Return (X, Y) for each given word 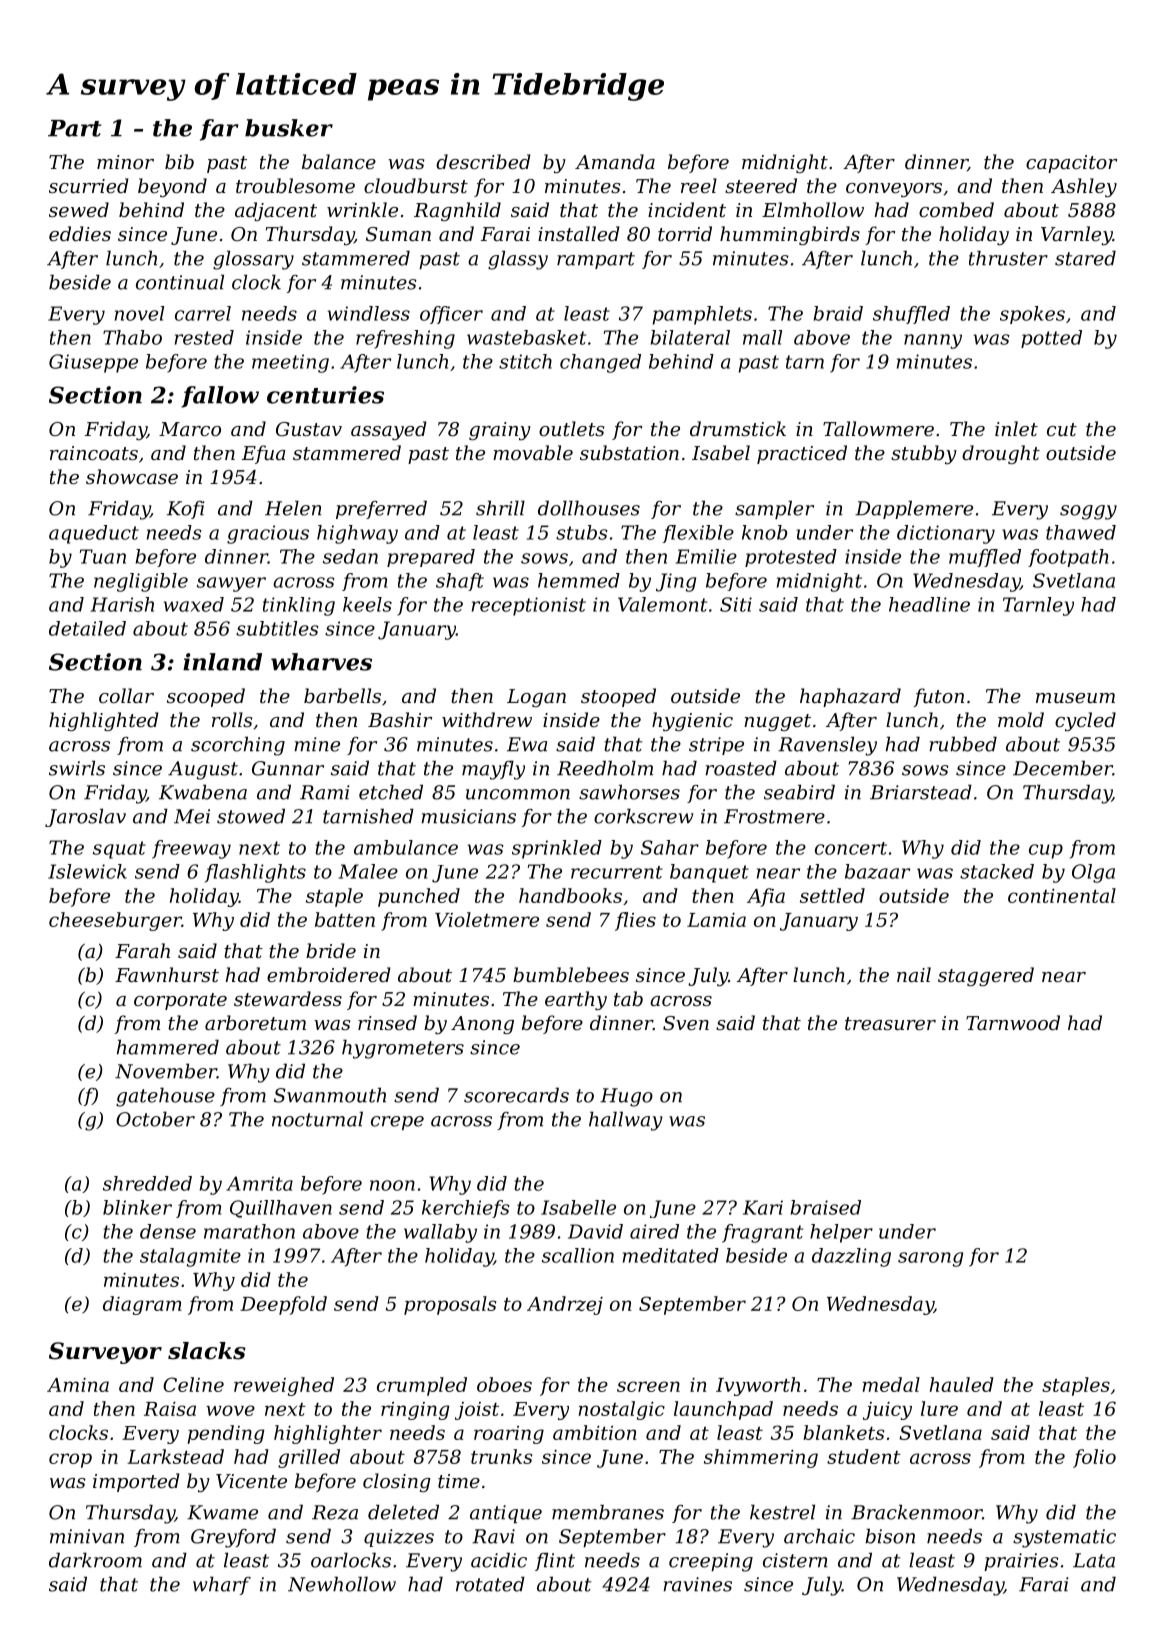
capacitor (1071, 164)
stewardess (288, 998)
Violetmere (487, 919)
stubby (924, 454)
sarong (930, 1259)
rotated (490, 1584)
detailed (87, 628)
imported (136, 1482)
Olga (1093, 873)
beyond (172, 187)
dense (168, 1231)
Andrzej (565, 1305)
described (483, 161)
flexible (698, 534)
